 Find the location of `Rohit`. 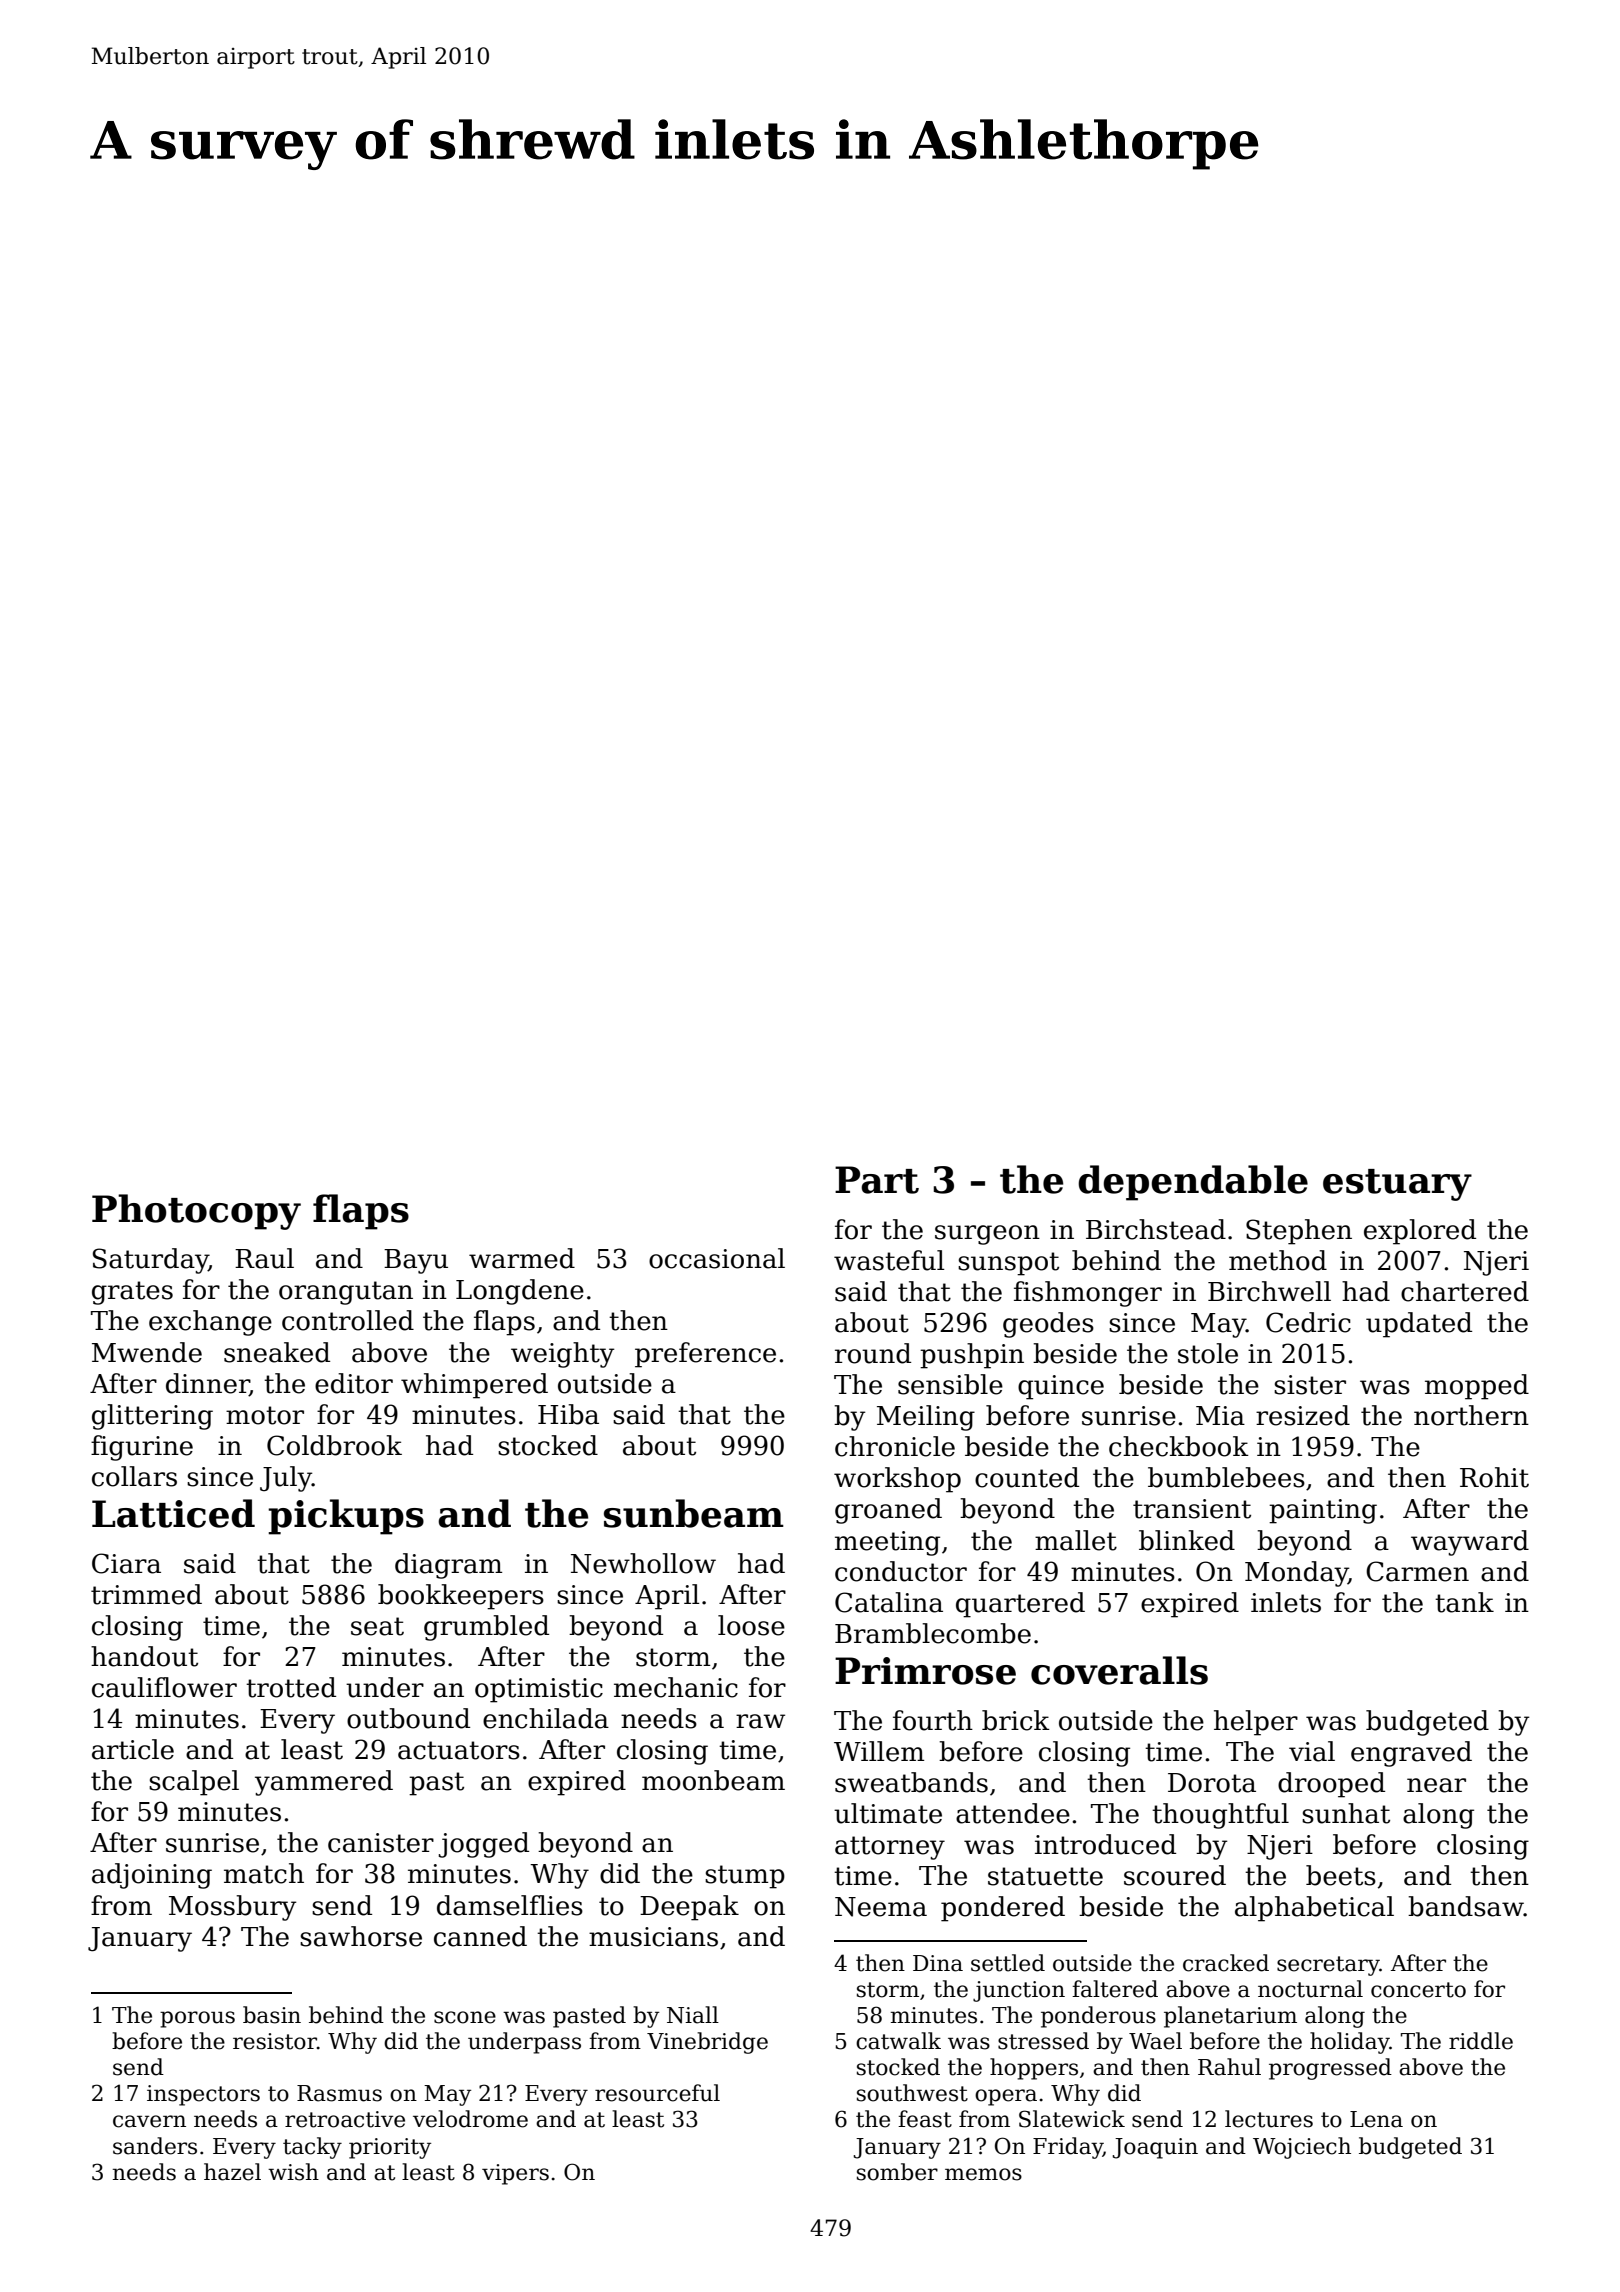

Rohit is located at coordinates (1494, 1477).
